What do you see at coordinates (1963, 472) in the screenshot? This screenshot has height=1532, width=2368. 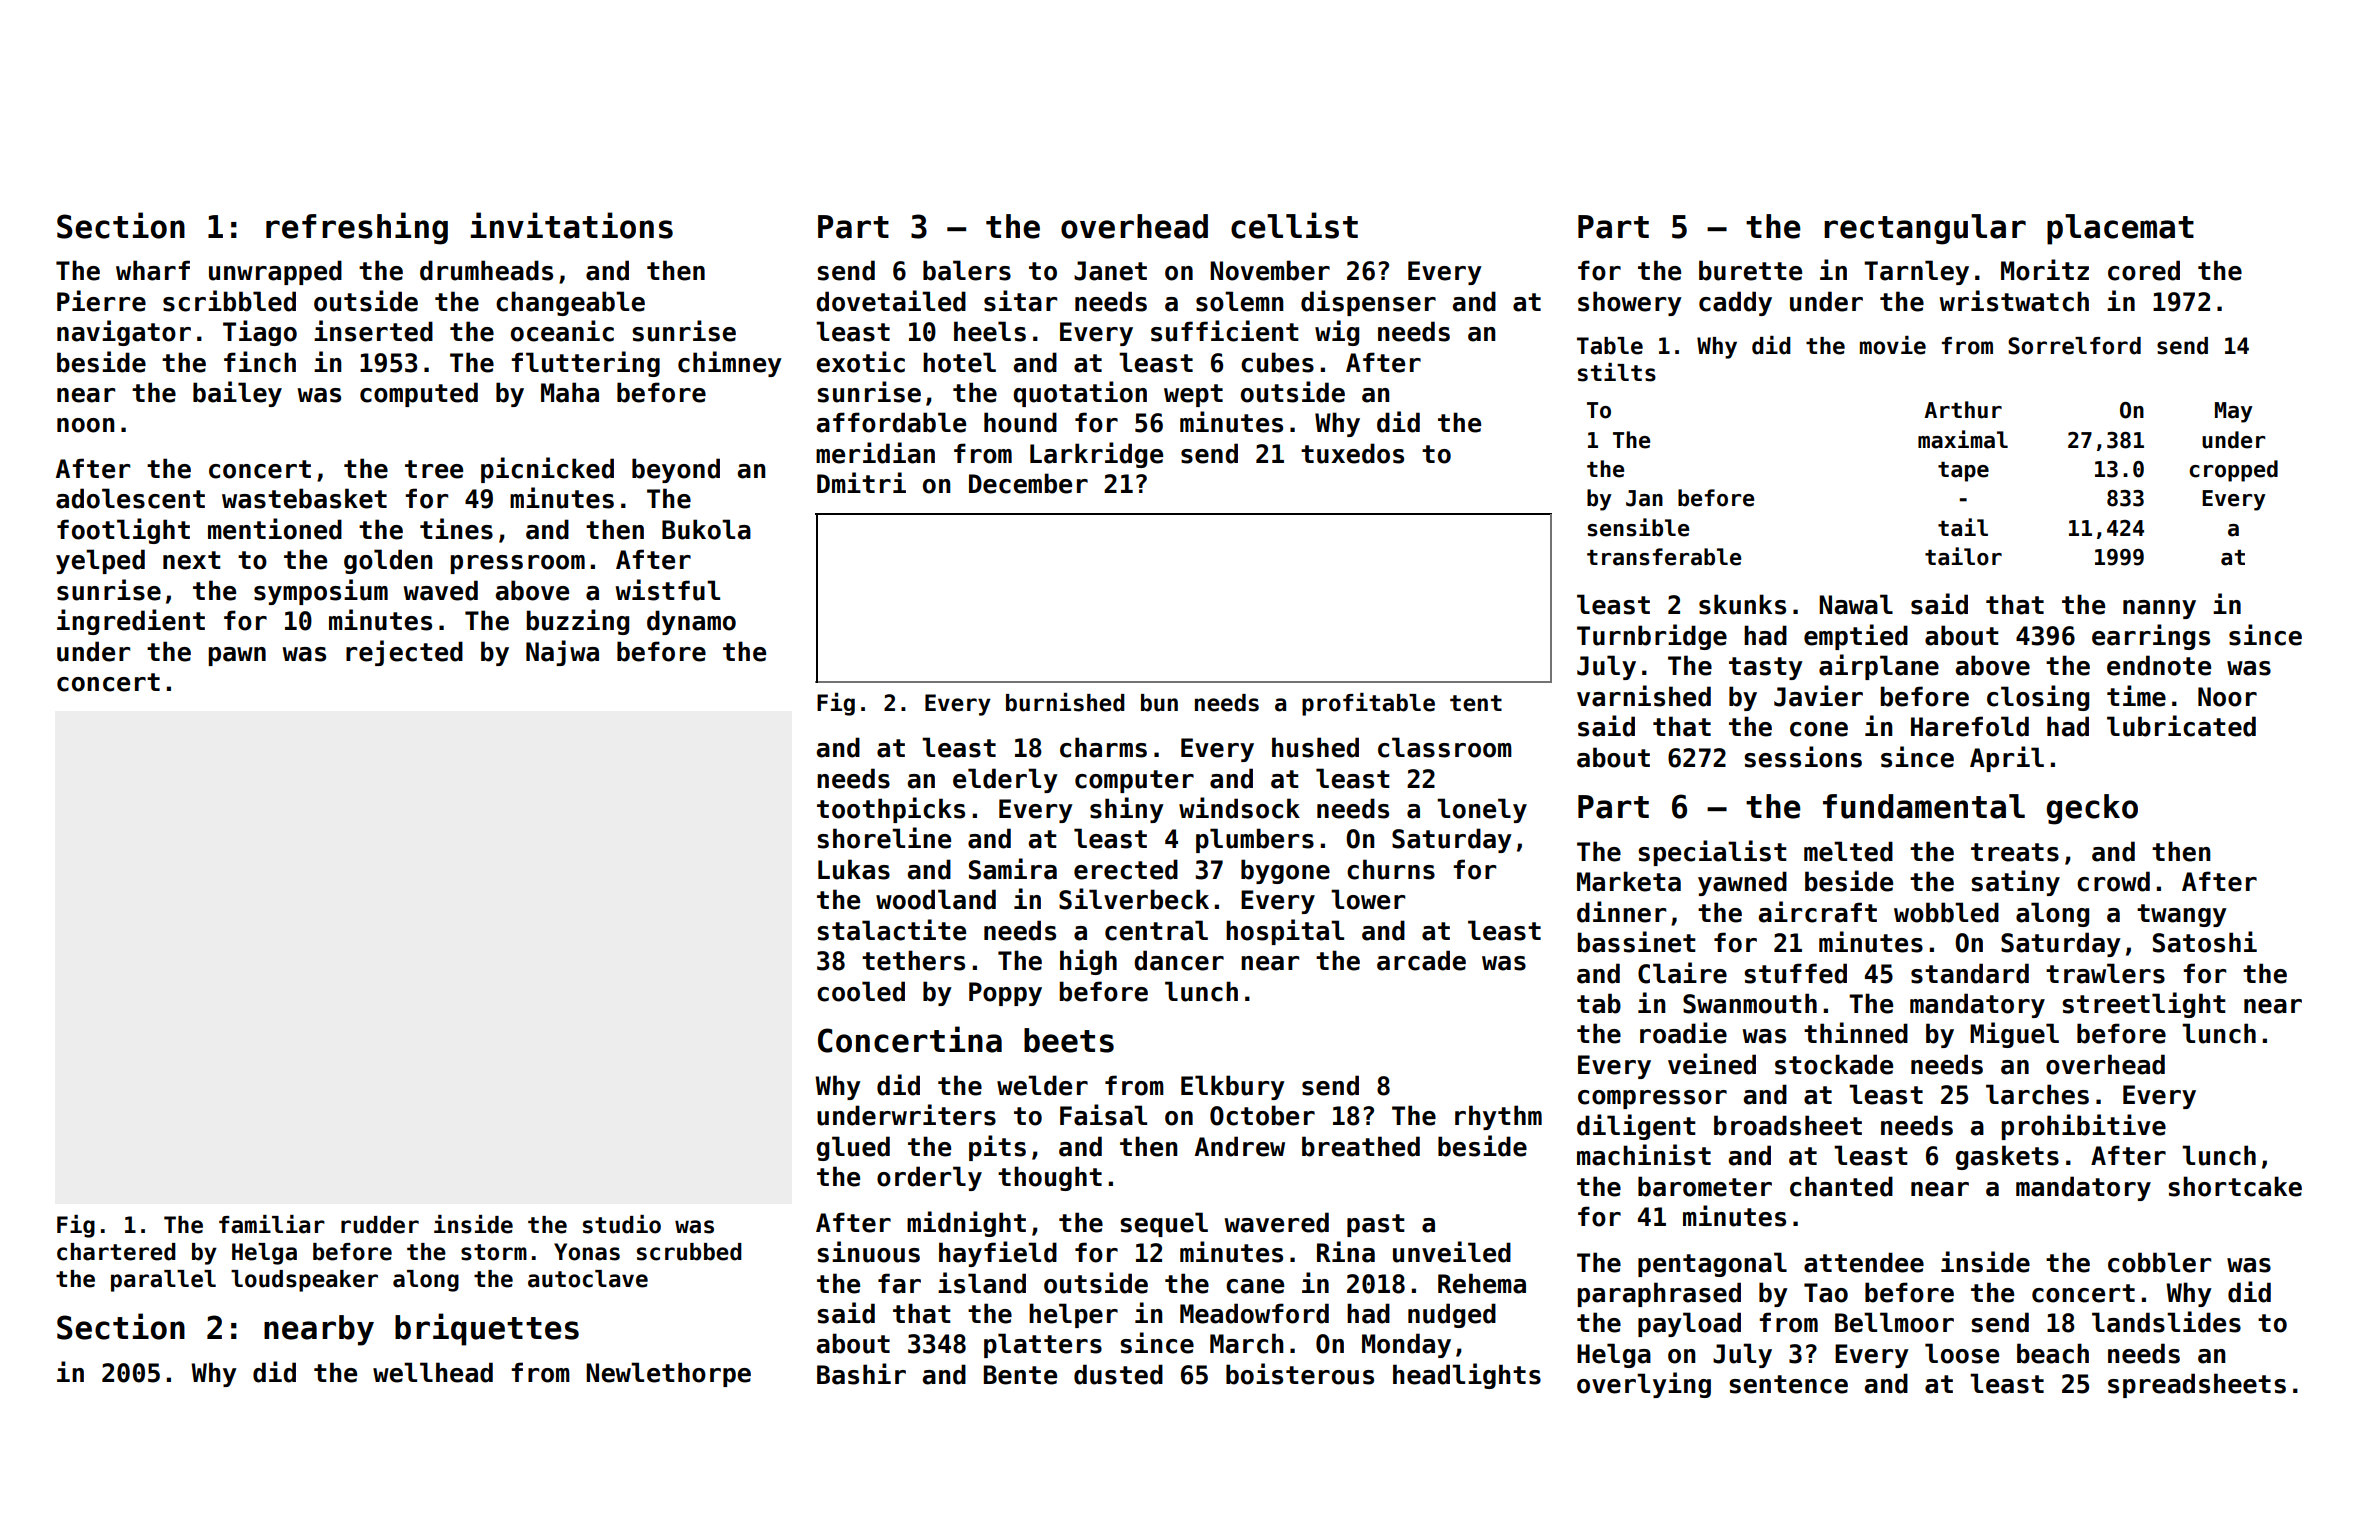 I see `tape` at bounding box center [1963, 472].
